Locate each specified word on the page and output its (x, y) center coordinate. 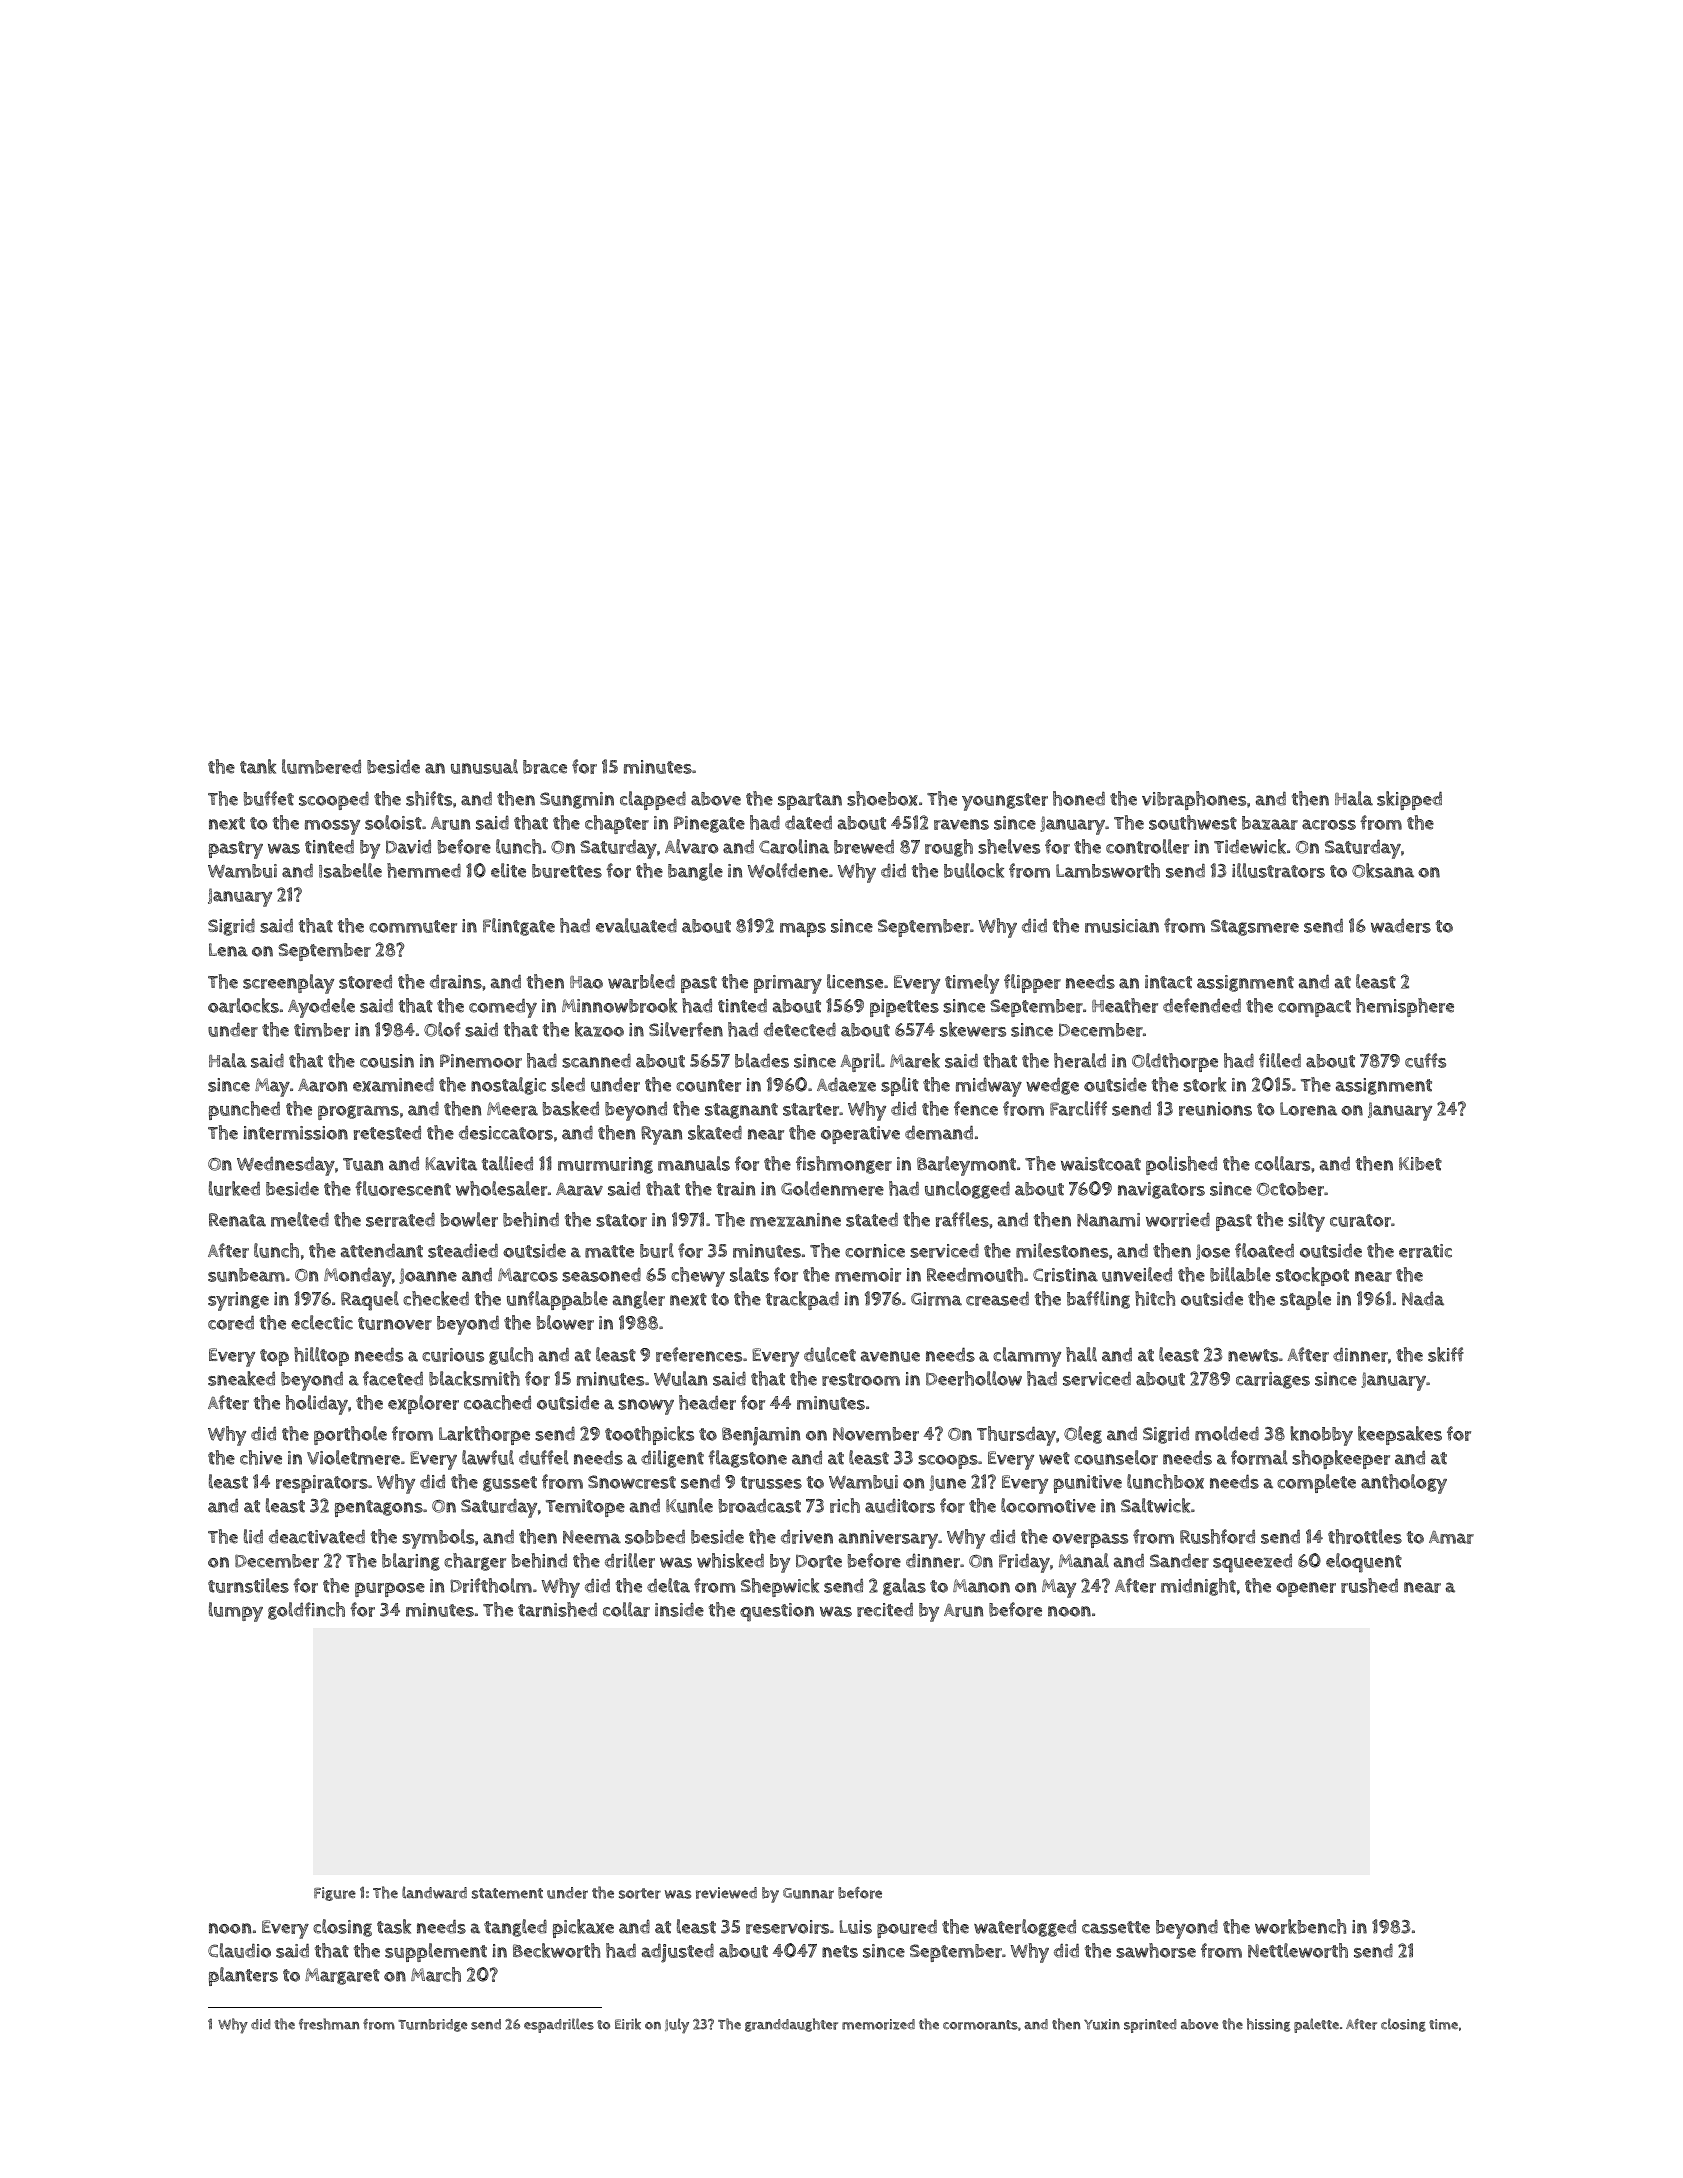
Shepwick (780, 1587)
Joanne (428, 1276)
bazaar (1270, 823)
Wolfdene (788, 870)
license (855, 981)
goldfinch (306, 1611)
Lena (228, 950)
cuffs (1425, 1060)
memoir (868, 1275)
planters (243, 1976)
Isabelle (350, 870)
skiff (1446, 1354)
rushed (1369, 1585)
